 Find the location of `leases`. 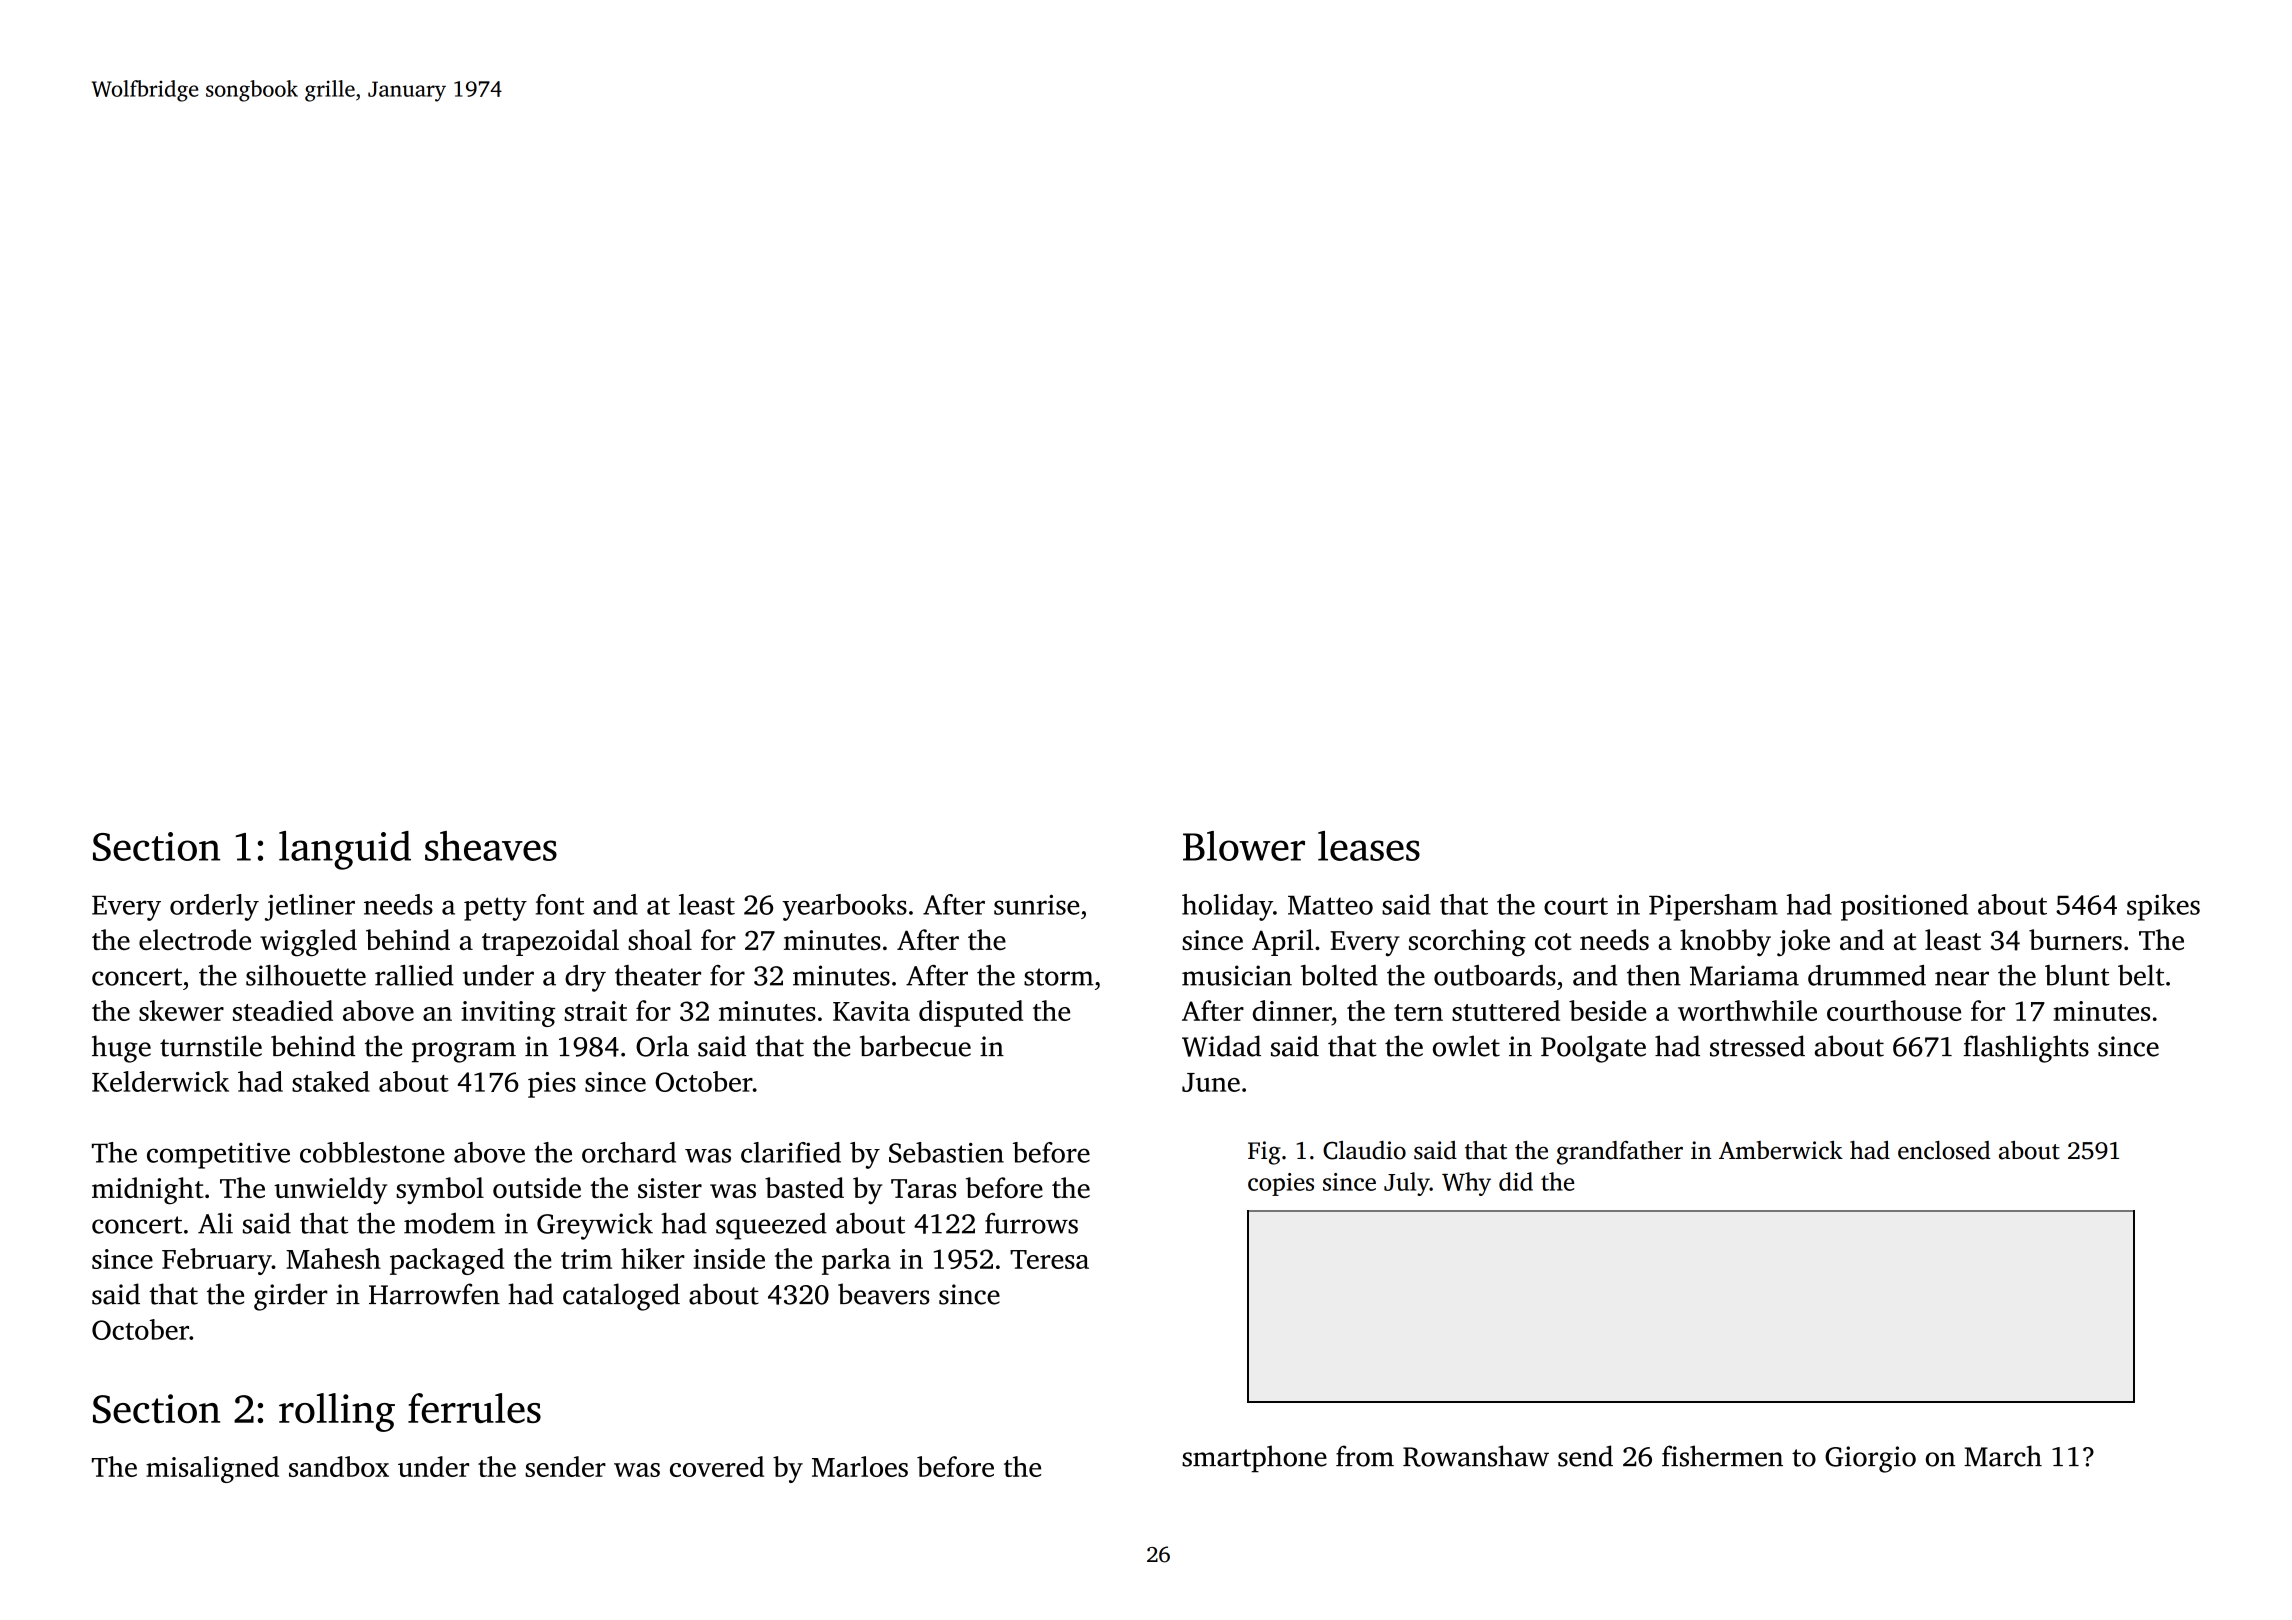

leases is located at coordinates (1369, 846).
